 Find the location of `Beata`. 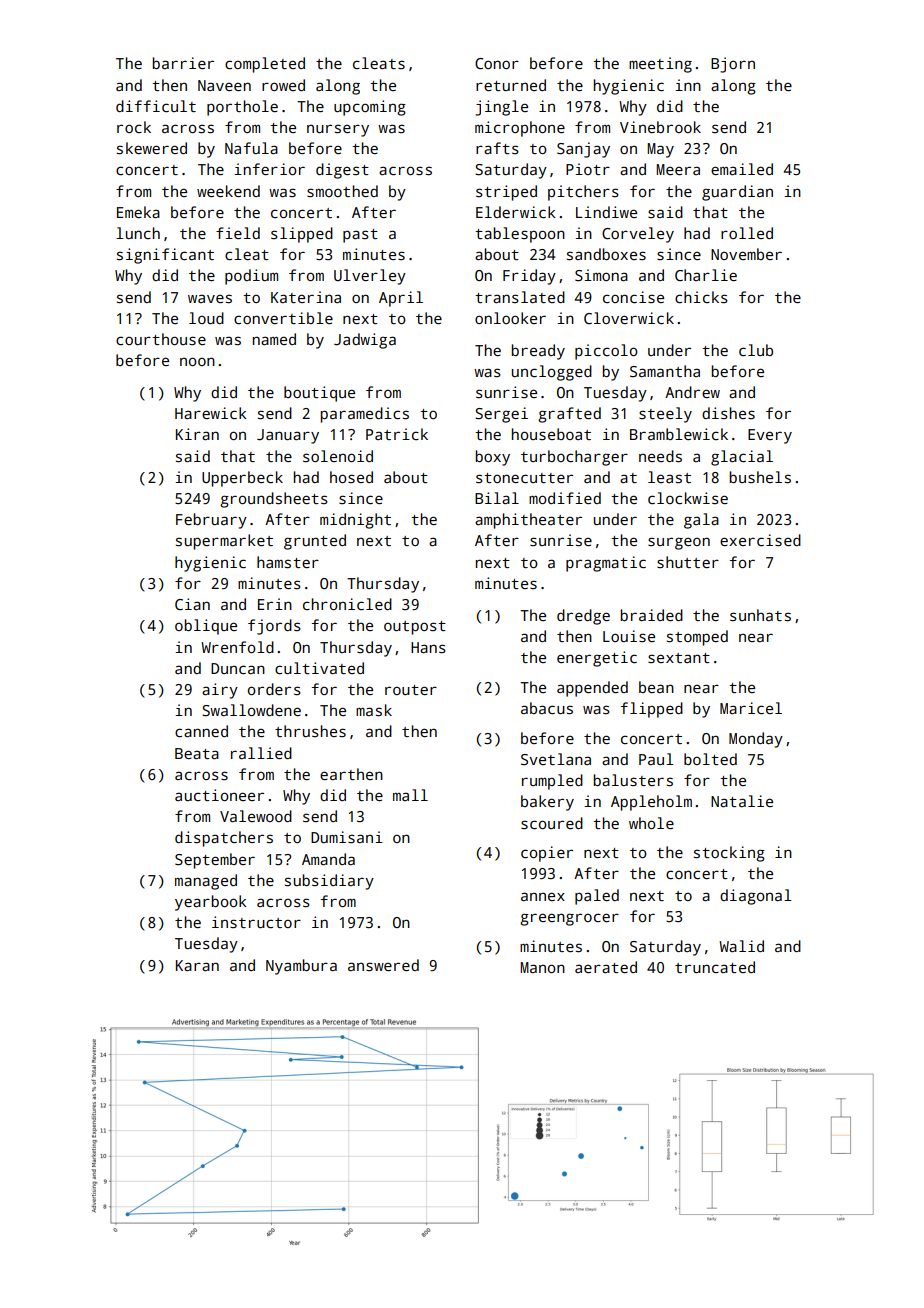

Beata is located at coordinates (197, 753).
